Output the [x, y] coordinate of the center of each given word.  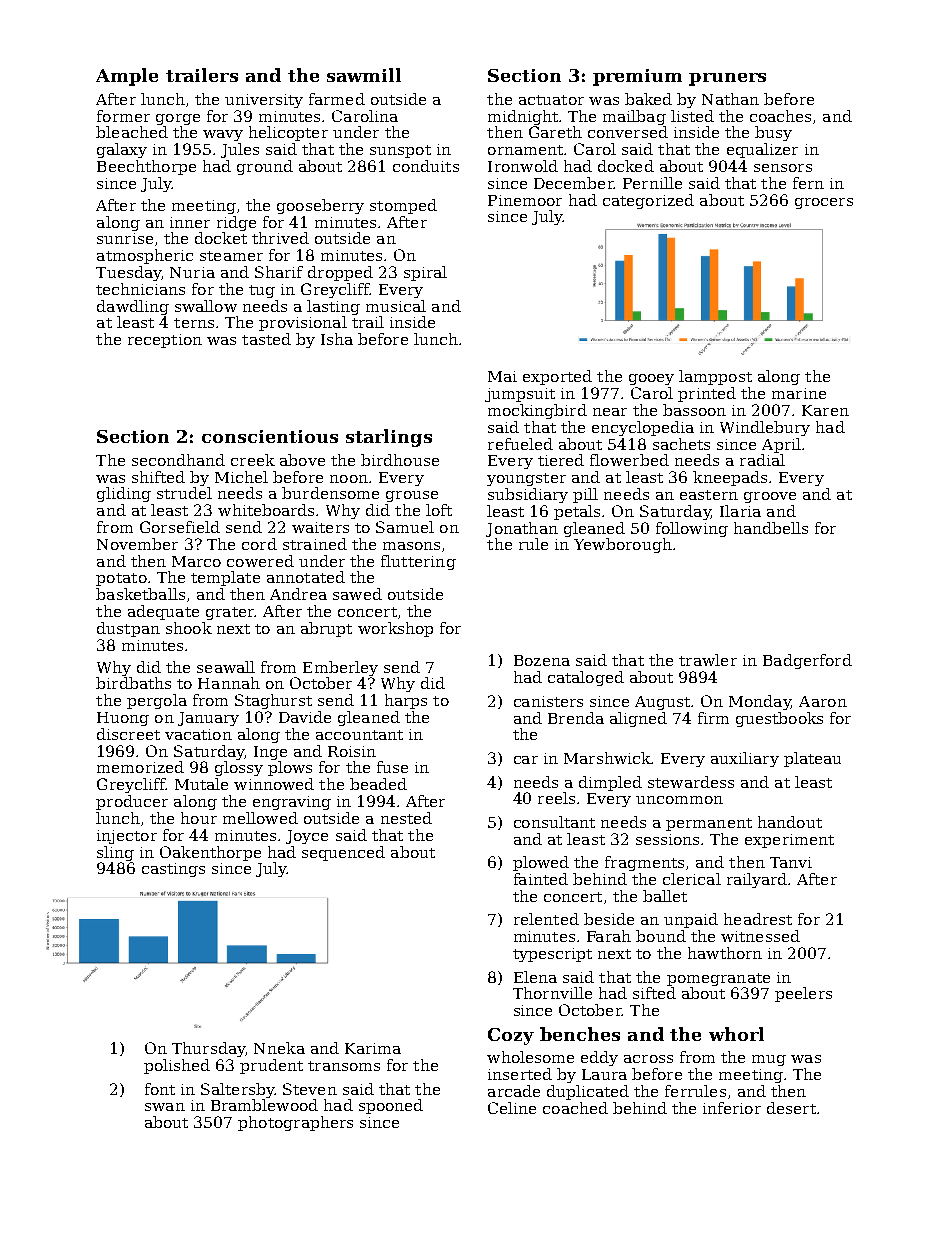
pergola [157, 701]
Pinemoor [525, 200]
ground [265, 167]
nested [406, 818]
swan [165, 1107]
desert [791, 1108]
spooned [391, 1106]
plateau [812, 759]
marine [799, 393]
